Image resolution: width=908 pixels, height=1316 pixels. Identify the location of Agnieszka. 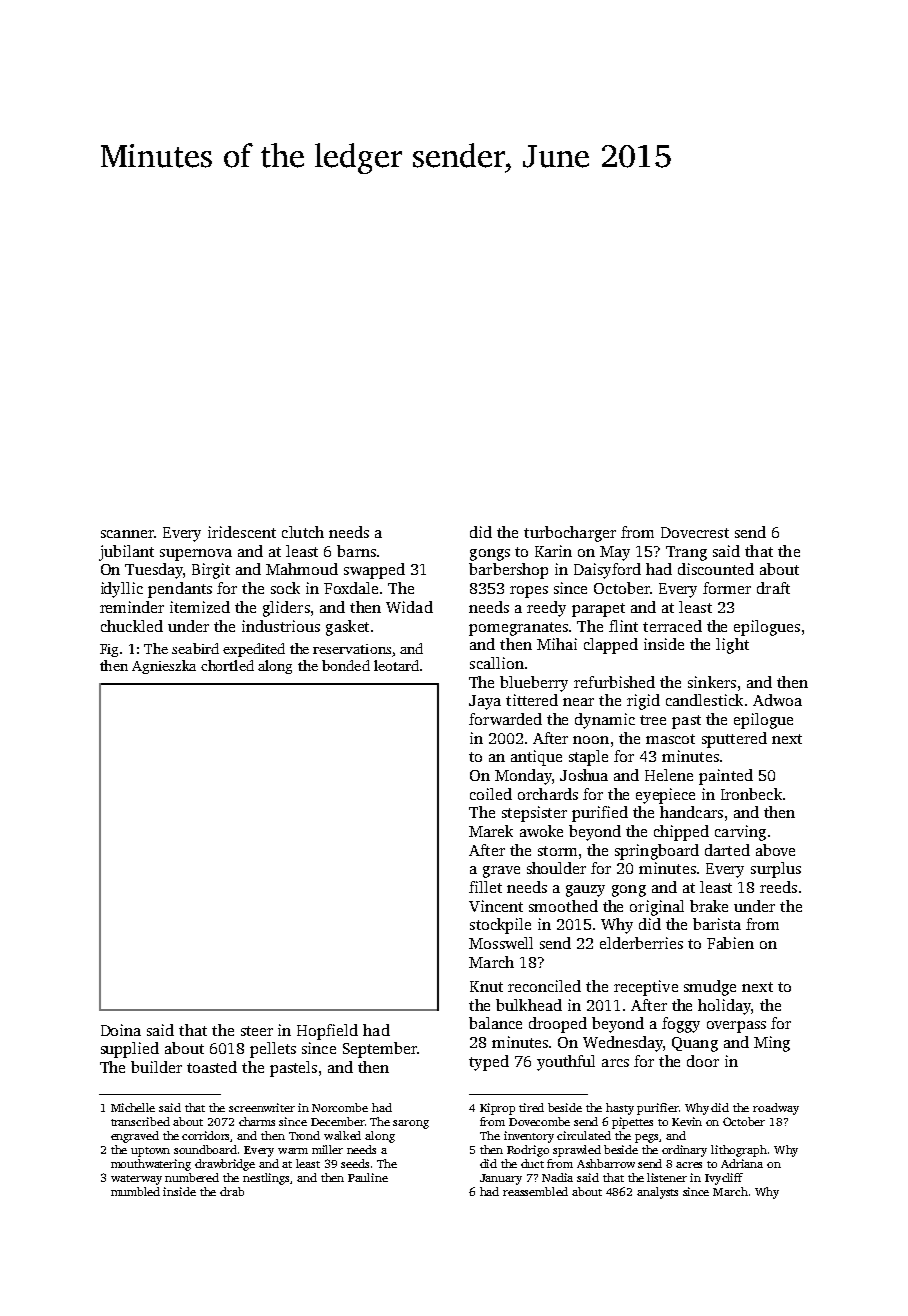
(164, 667).
